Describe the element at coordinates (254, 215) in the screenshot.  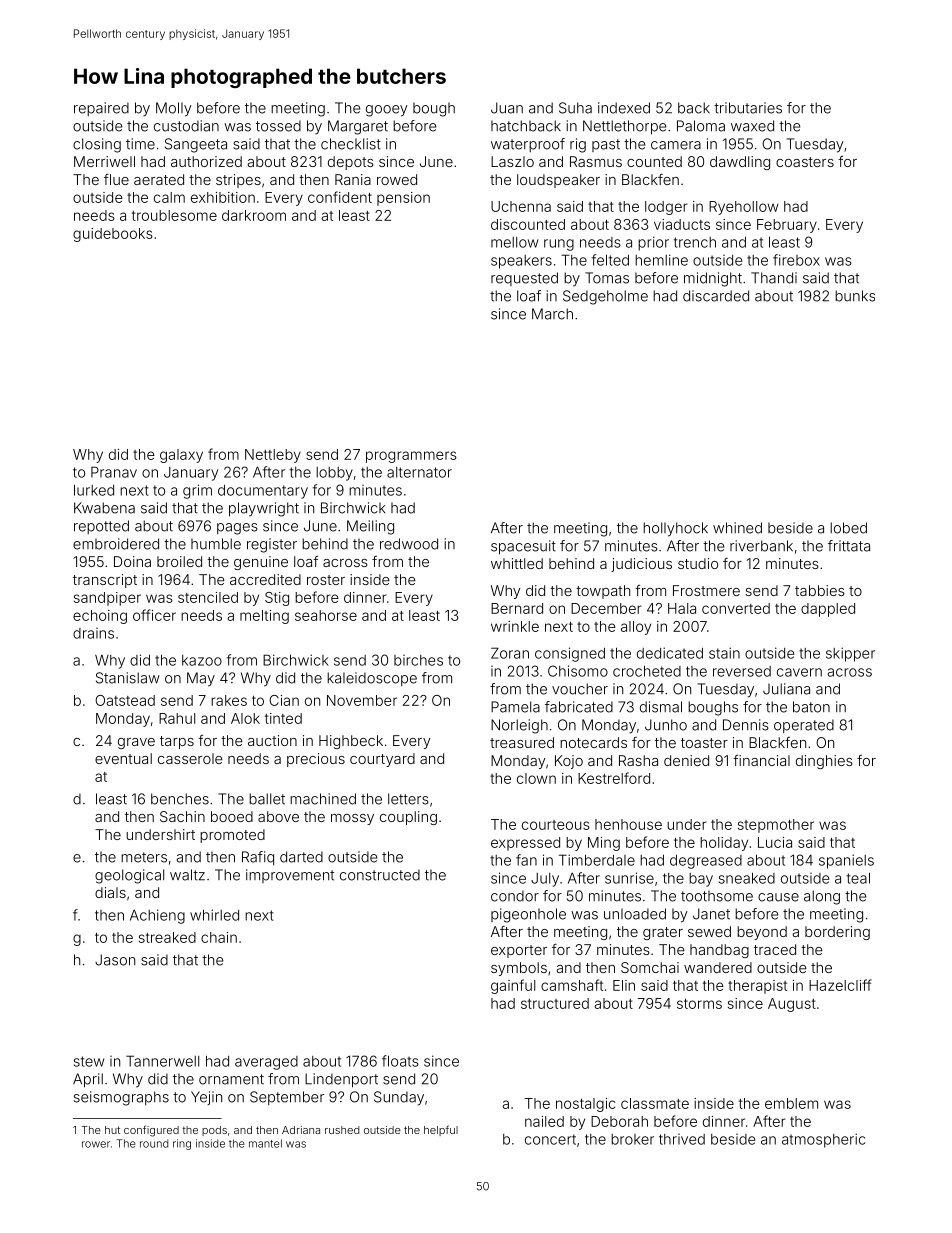
I see `darkroom` at that location.
